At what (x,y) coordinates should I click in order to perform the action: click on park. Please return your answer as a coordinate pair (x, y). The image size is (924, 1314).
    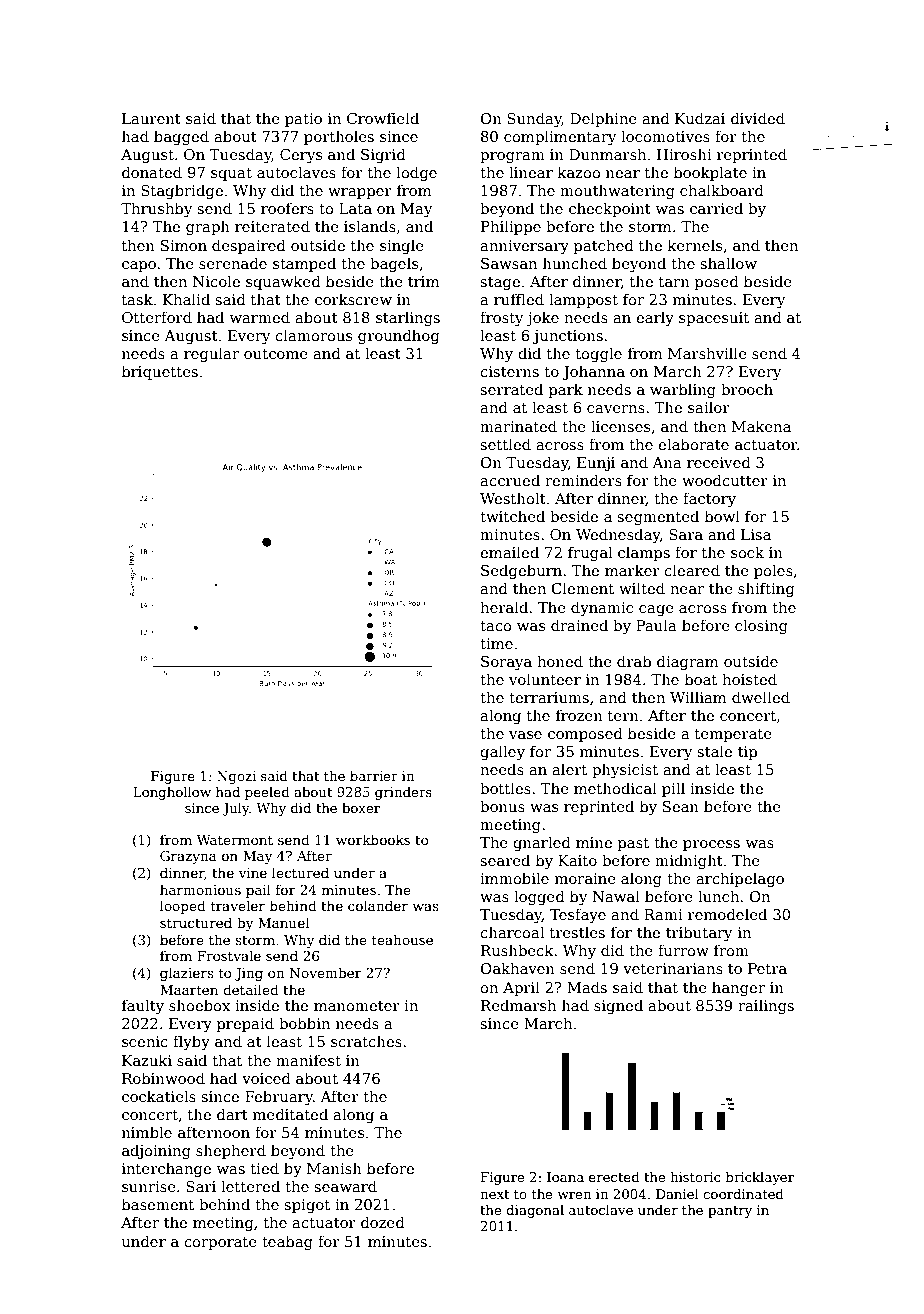
    Looking at the image, I should click on (566, 390).
